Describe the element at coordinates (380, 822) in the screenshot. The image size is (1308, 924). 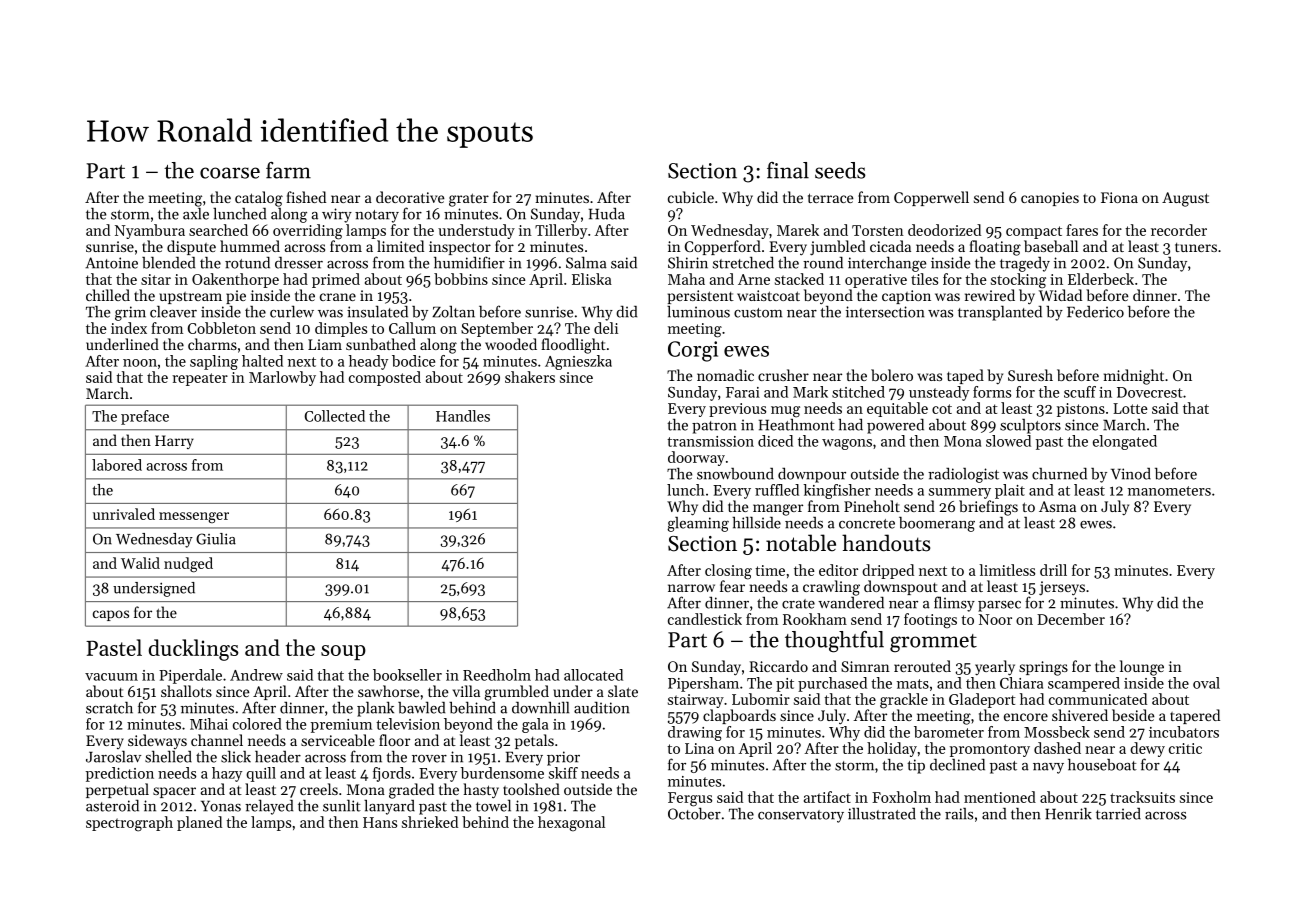
I see `Hans` at that location.
